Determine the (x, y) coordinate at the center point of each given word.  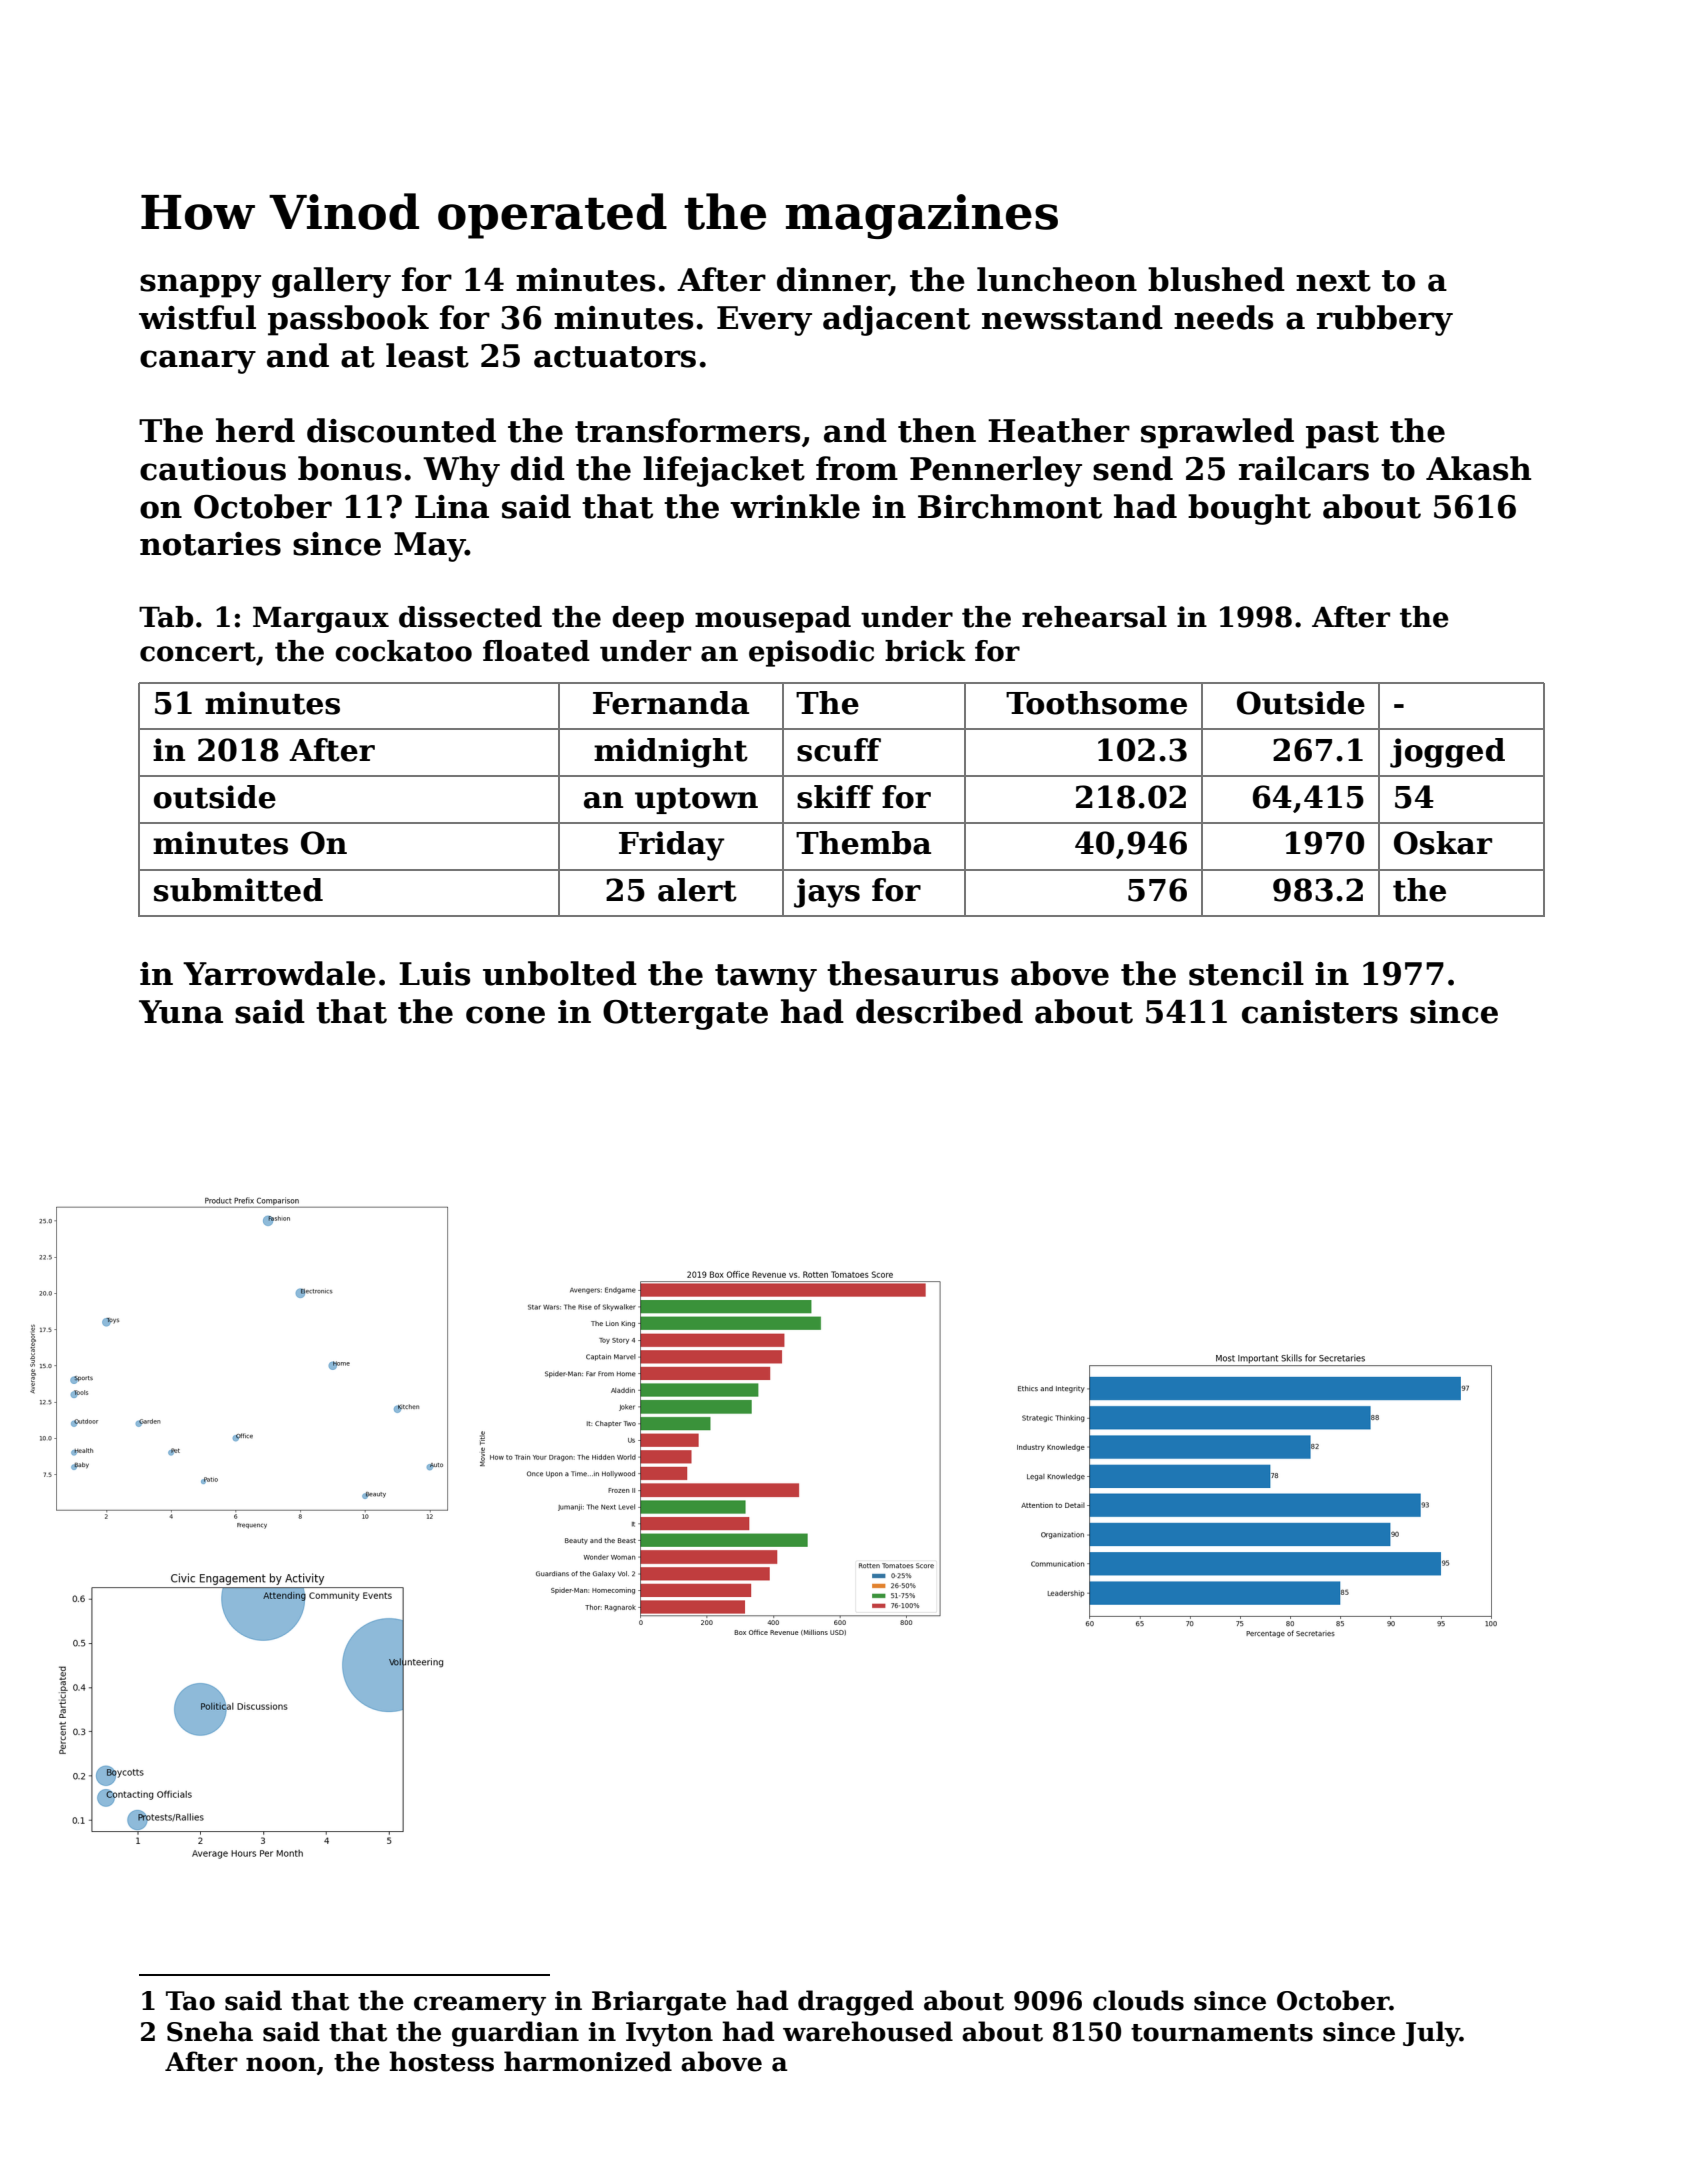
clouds (1138, 2000)
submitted (238, 890)
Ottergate (685, 1015)
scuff (839, 750)
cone (505, 1015)
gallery (331, 282)
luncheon (1057, 279)
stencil (1246, 973)
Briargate (659, 2003)
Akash (1478, 468)
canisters (1320, 1012)
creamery (480, 2006)
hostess (441, 2061)
